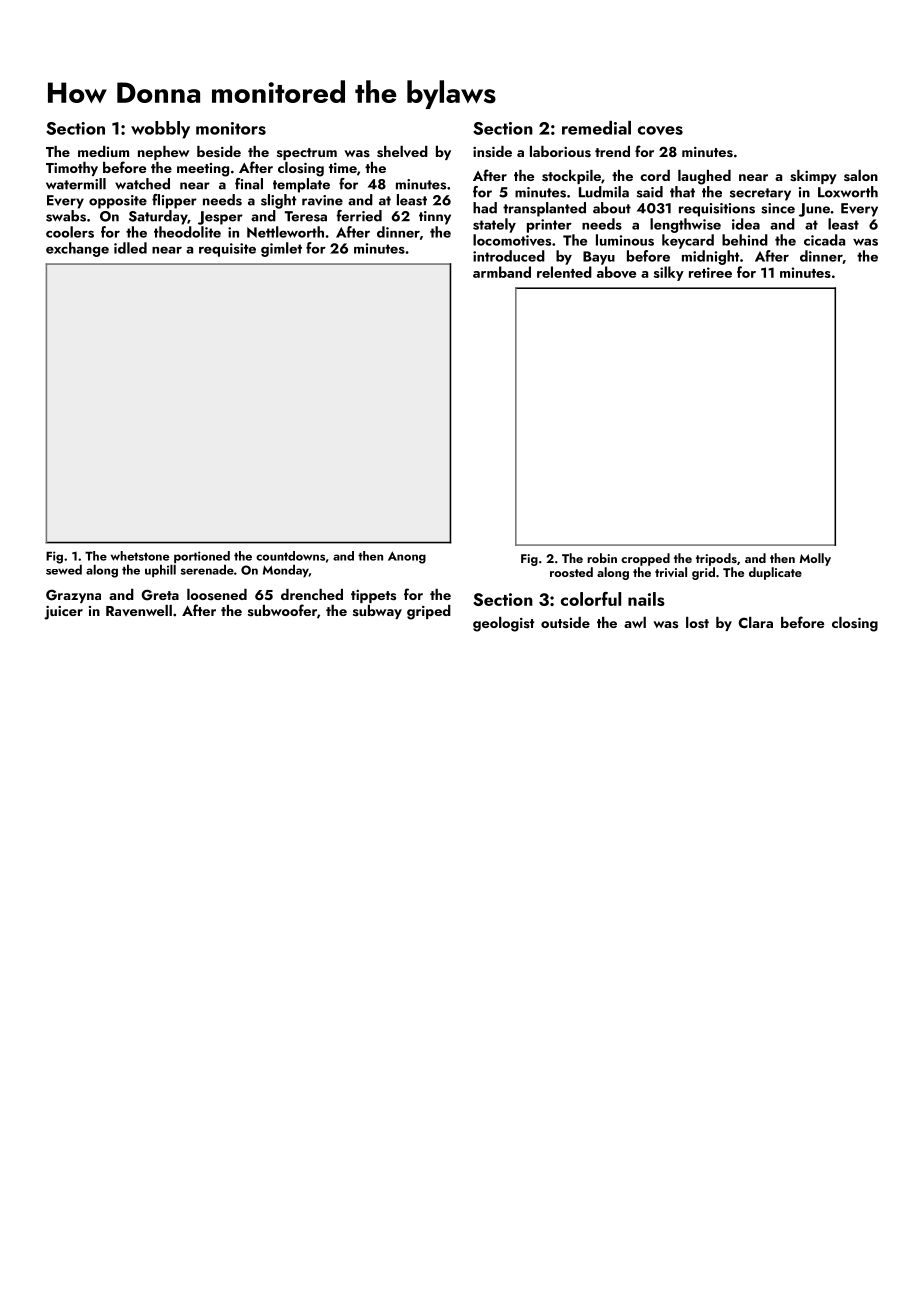 This screenshot has width=924, height=1308. Describe the element at coordinates (377, 612) in the screenshot. I see `subway` at that location.
